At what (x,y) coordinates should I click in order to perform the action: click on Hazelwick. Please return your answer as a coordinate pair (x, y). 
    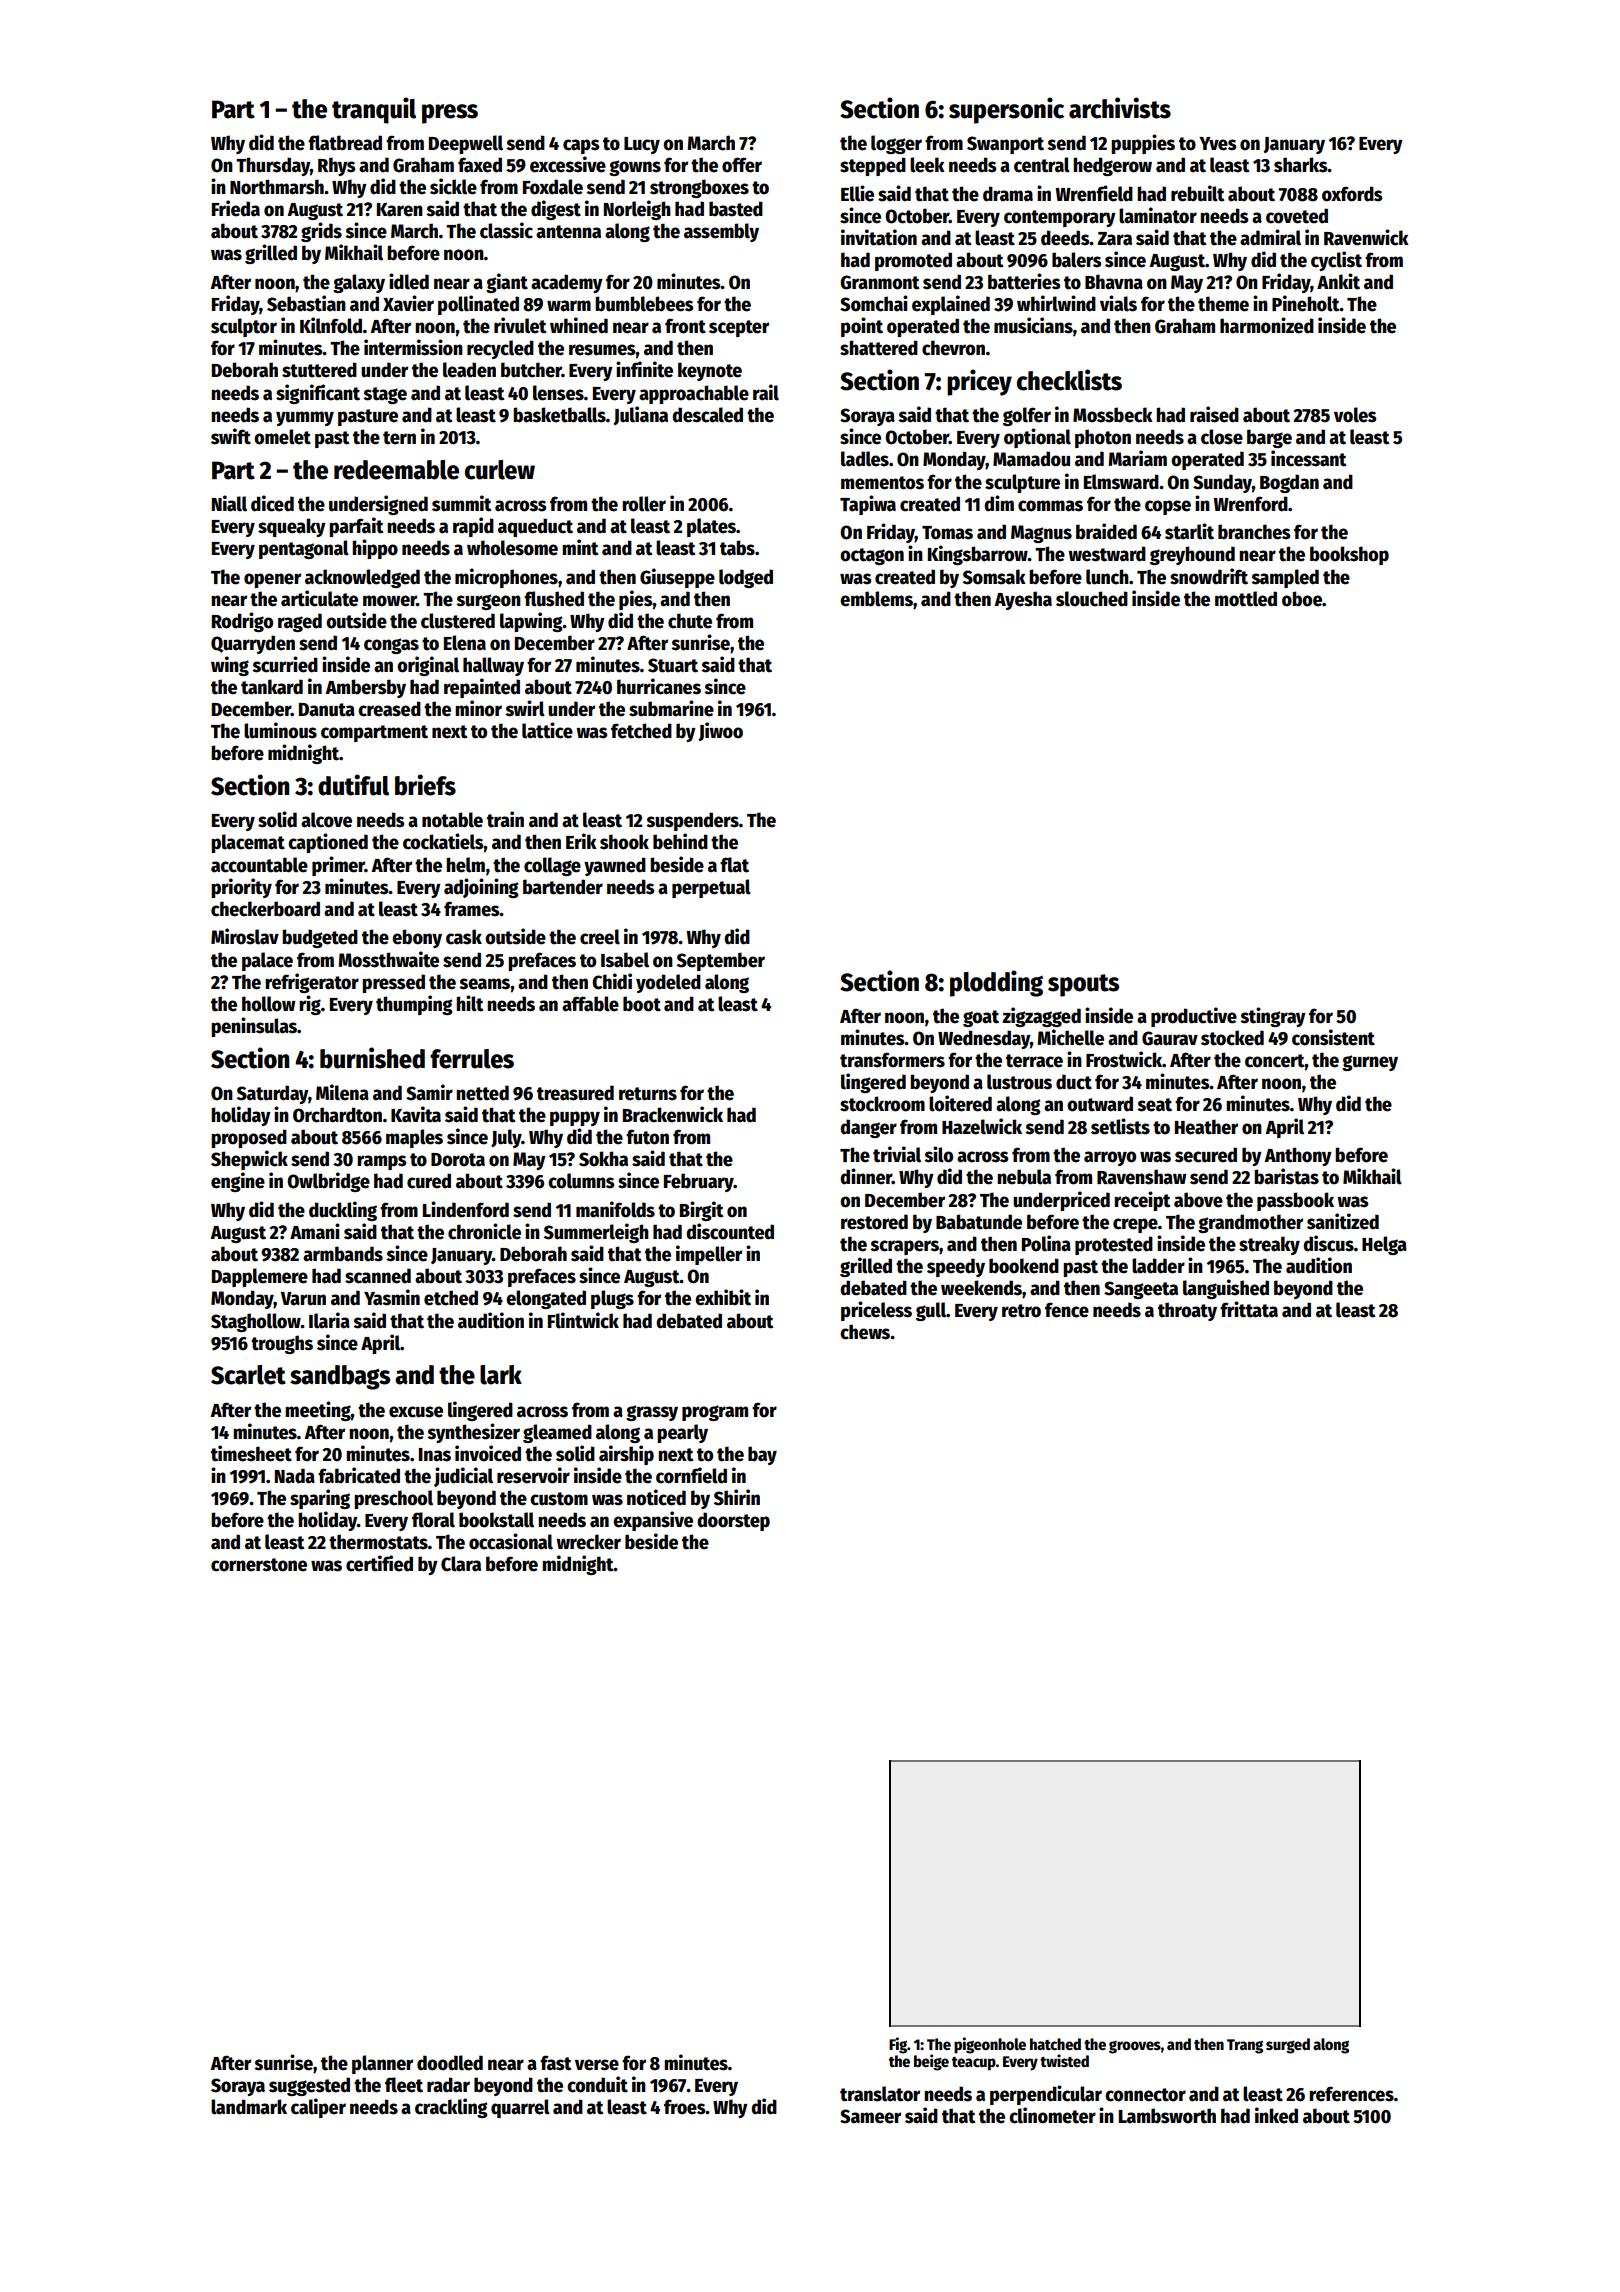
    Looking at the image, I should click on (982, 1126).
